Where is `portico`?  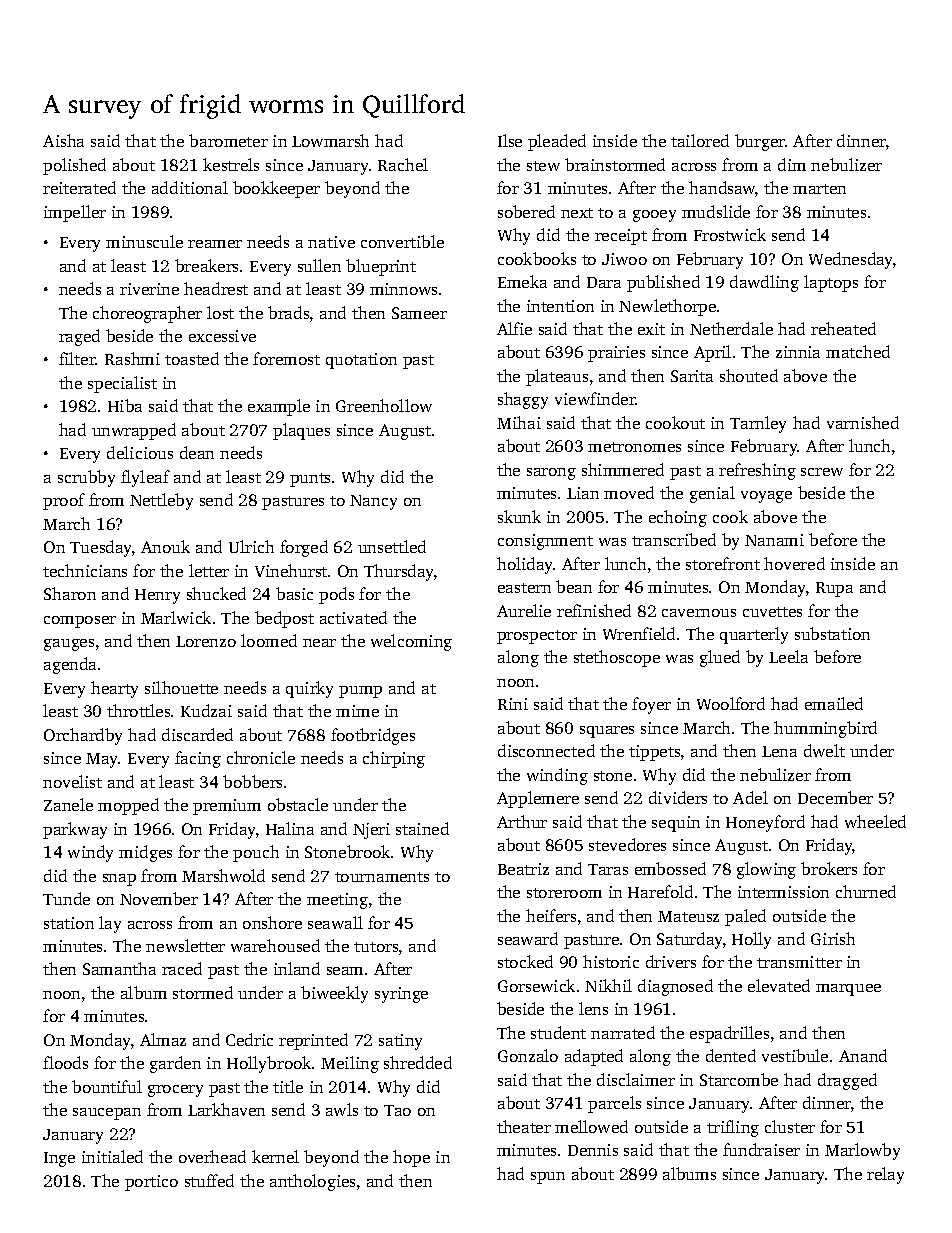 portico is located at coordinates (151, 1183).
